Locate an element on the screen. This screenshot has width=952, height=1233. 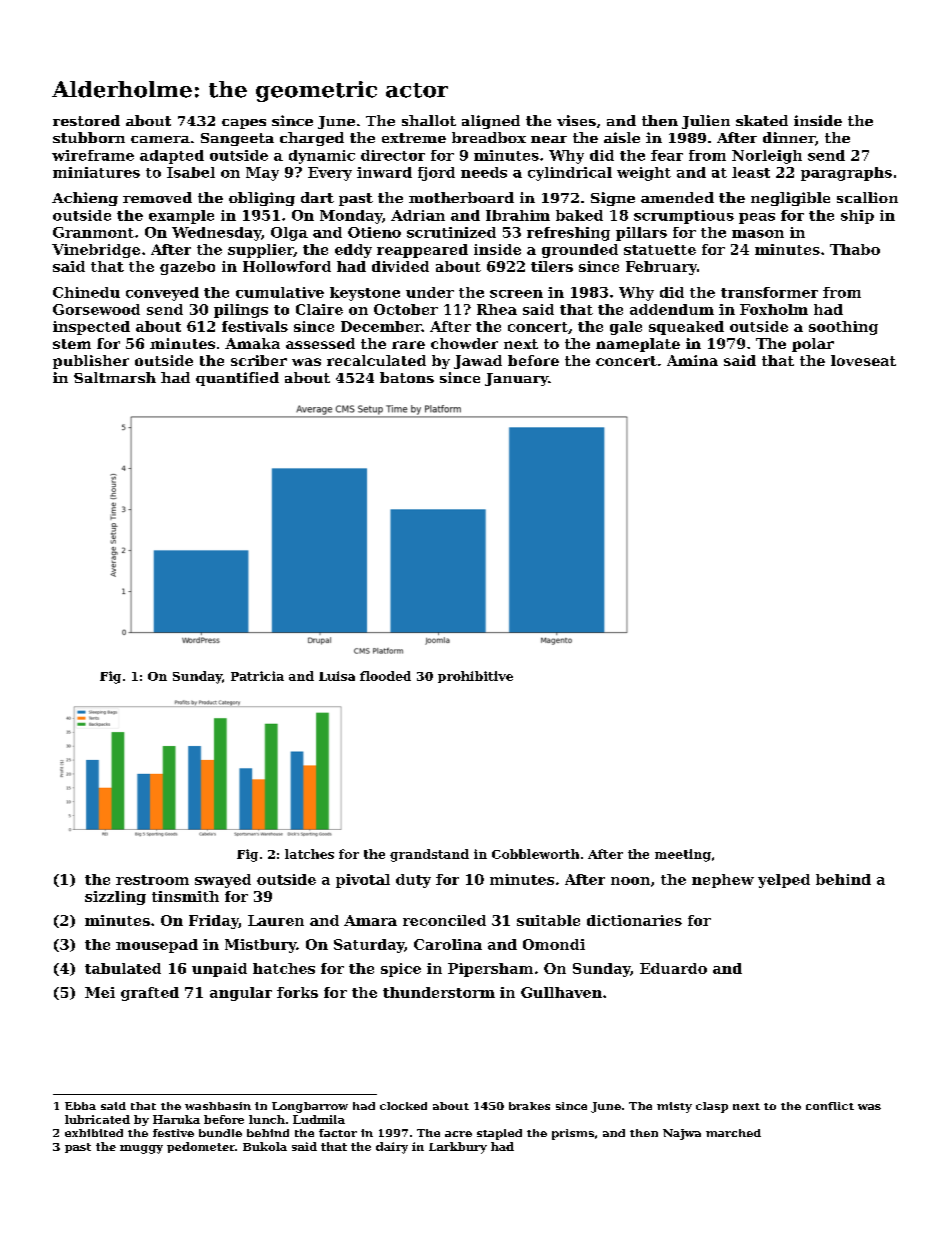
camera is located at coordinates (160, 139).
